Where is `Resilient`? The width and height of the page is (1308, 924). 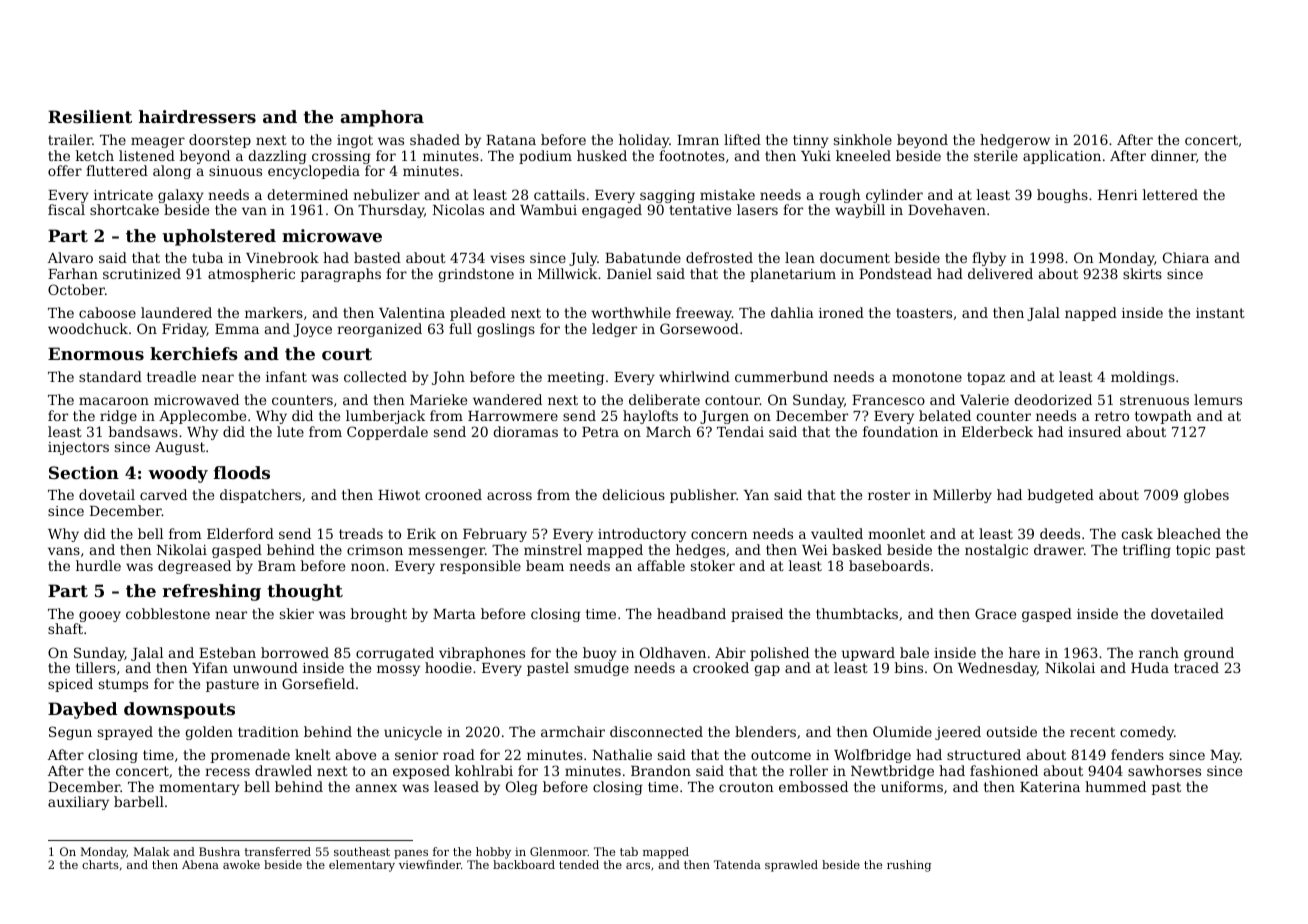
Resilient is located at coordinates (90, 116).
